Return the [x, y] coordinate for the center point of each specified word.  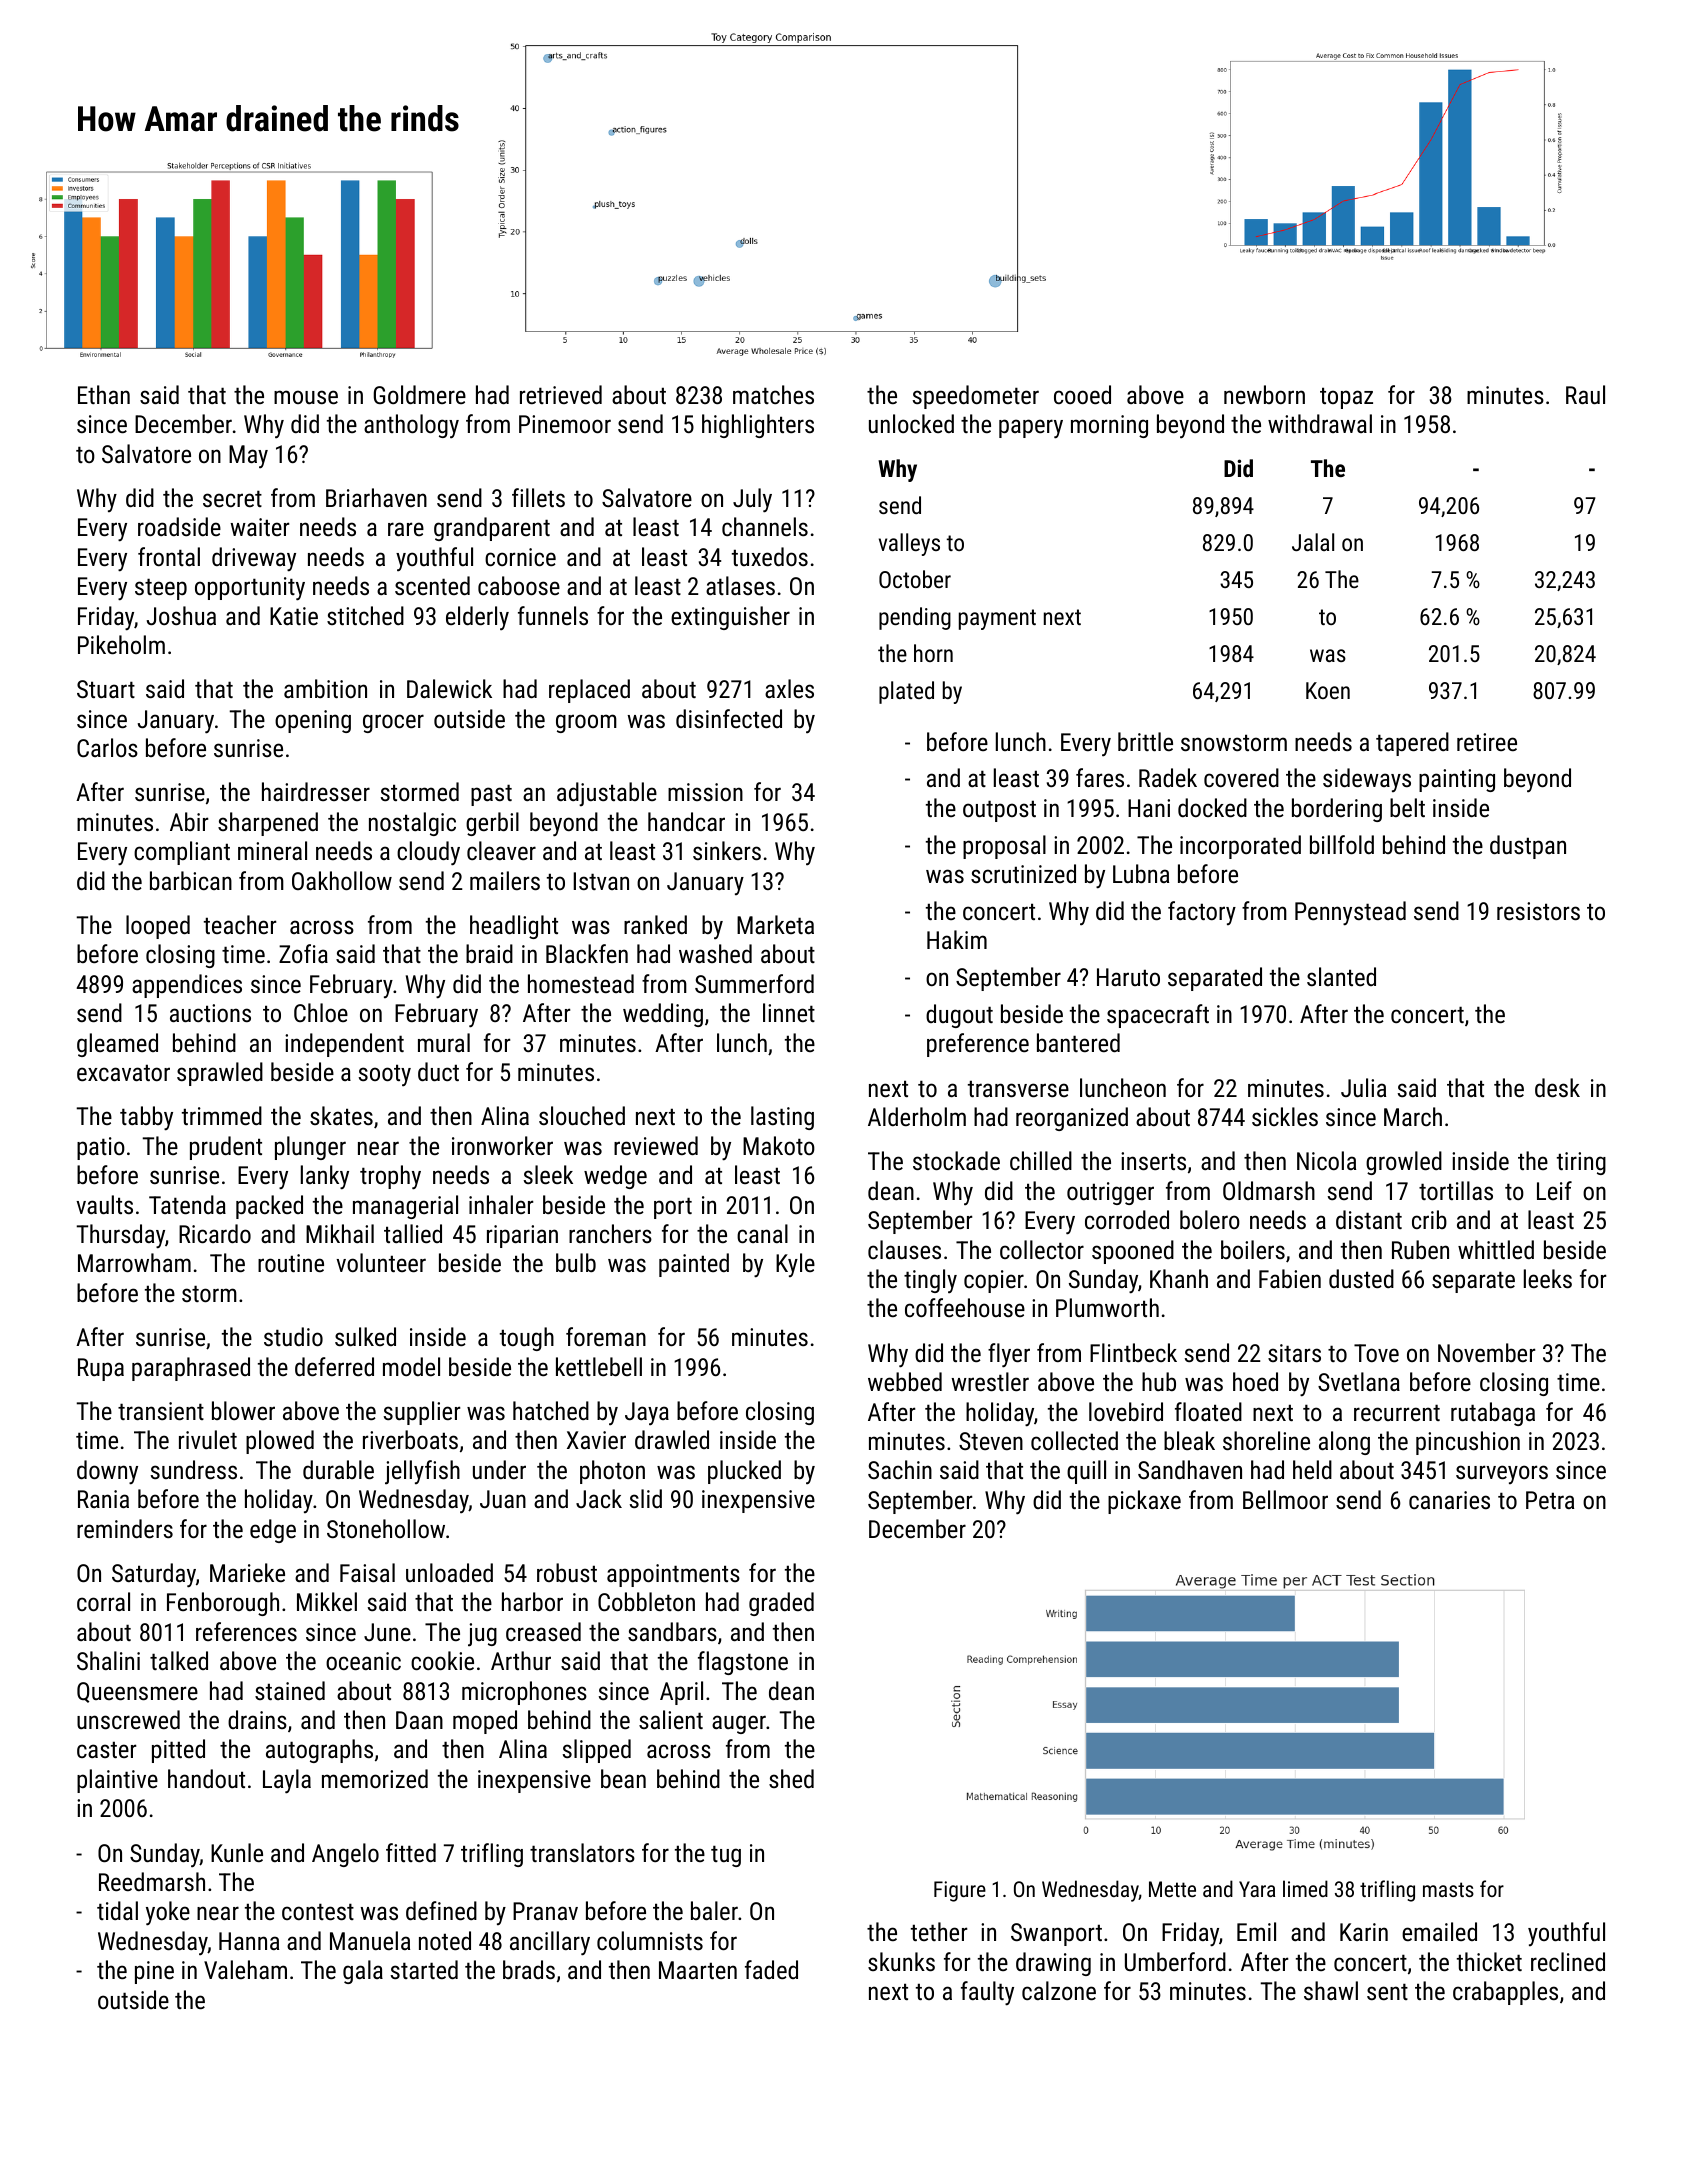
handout [206, 1778]
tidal [117, 1910]
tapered [1412, 744]
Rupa [101, 1369]
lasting [782, 1118]
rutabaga [1493, 1414]
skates [341, 1115]
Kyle [795, 1265]
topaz [1346, 398]
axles [789, 688]
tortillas [1456, 1190]
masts [1448, 1889]
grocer [393, 723]
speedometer [976, 397]
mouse [306, 397]
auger [739, 1724]
